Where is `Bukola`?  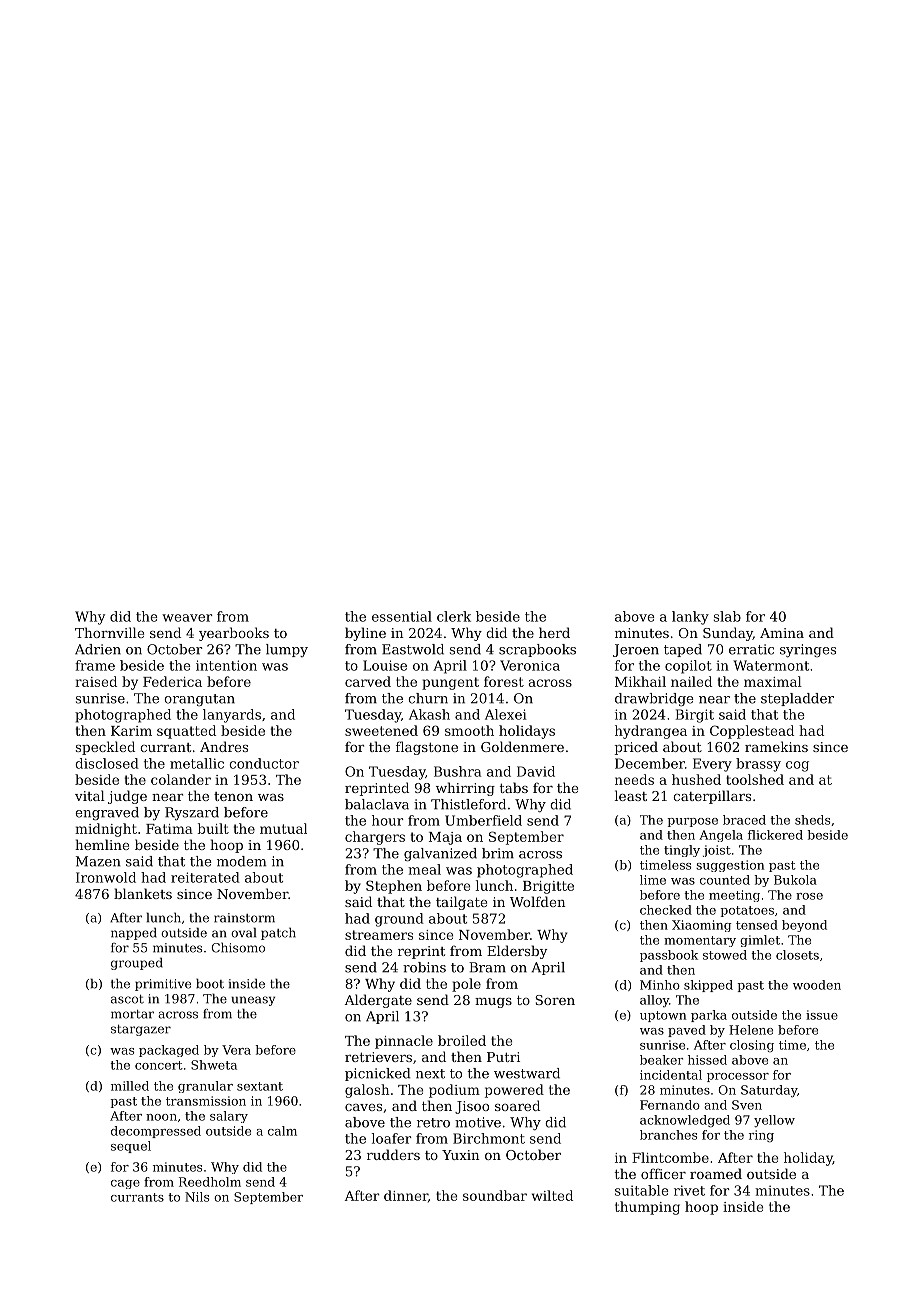 Bukola is located at coordinates (795, 880).
